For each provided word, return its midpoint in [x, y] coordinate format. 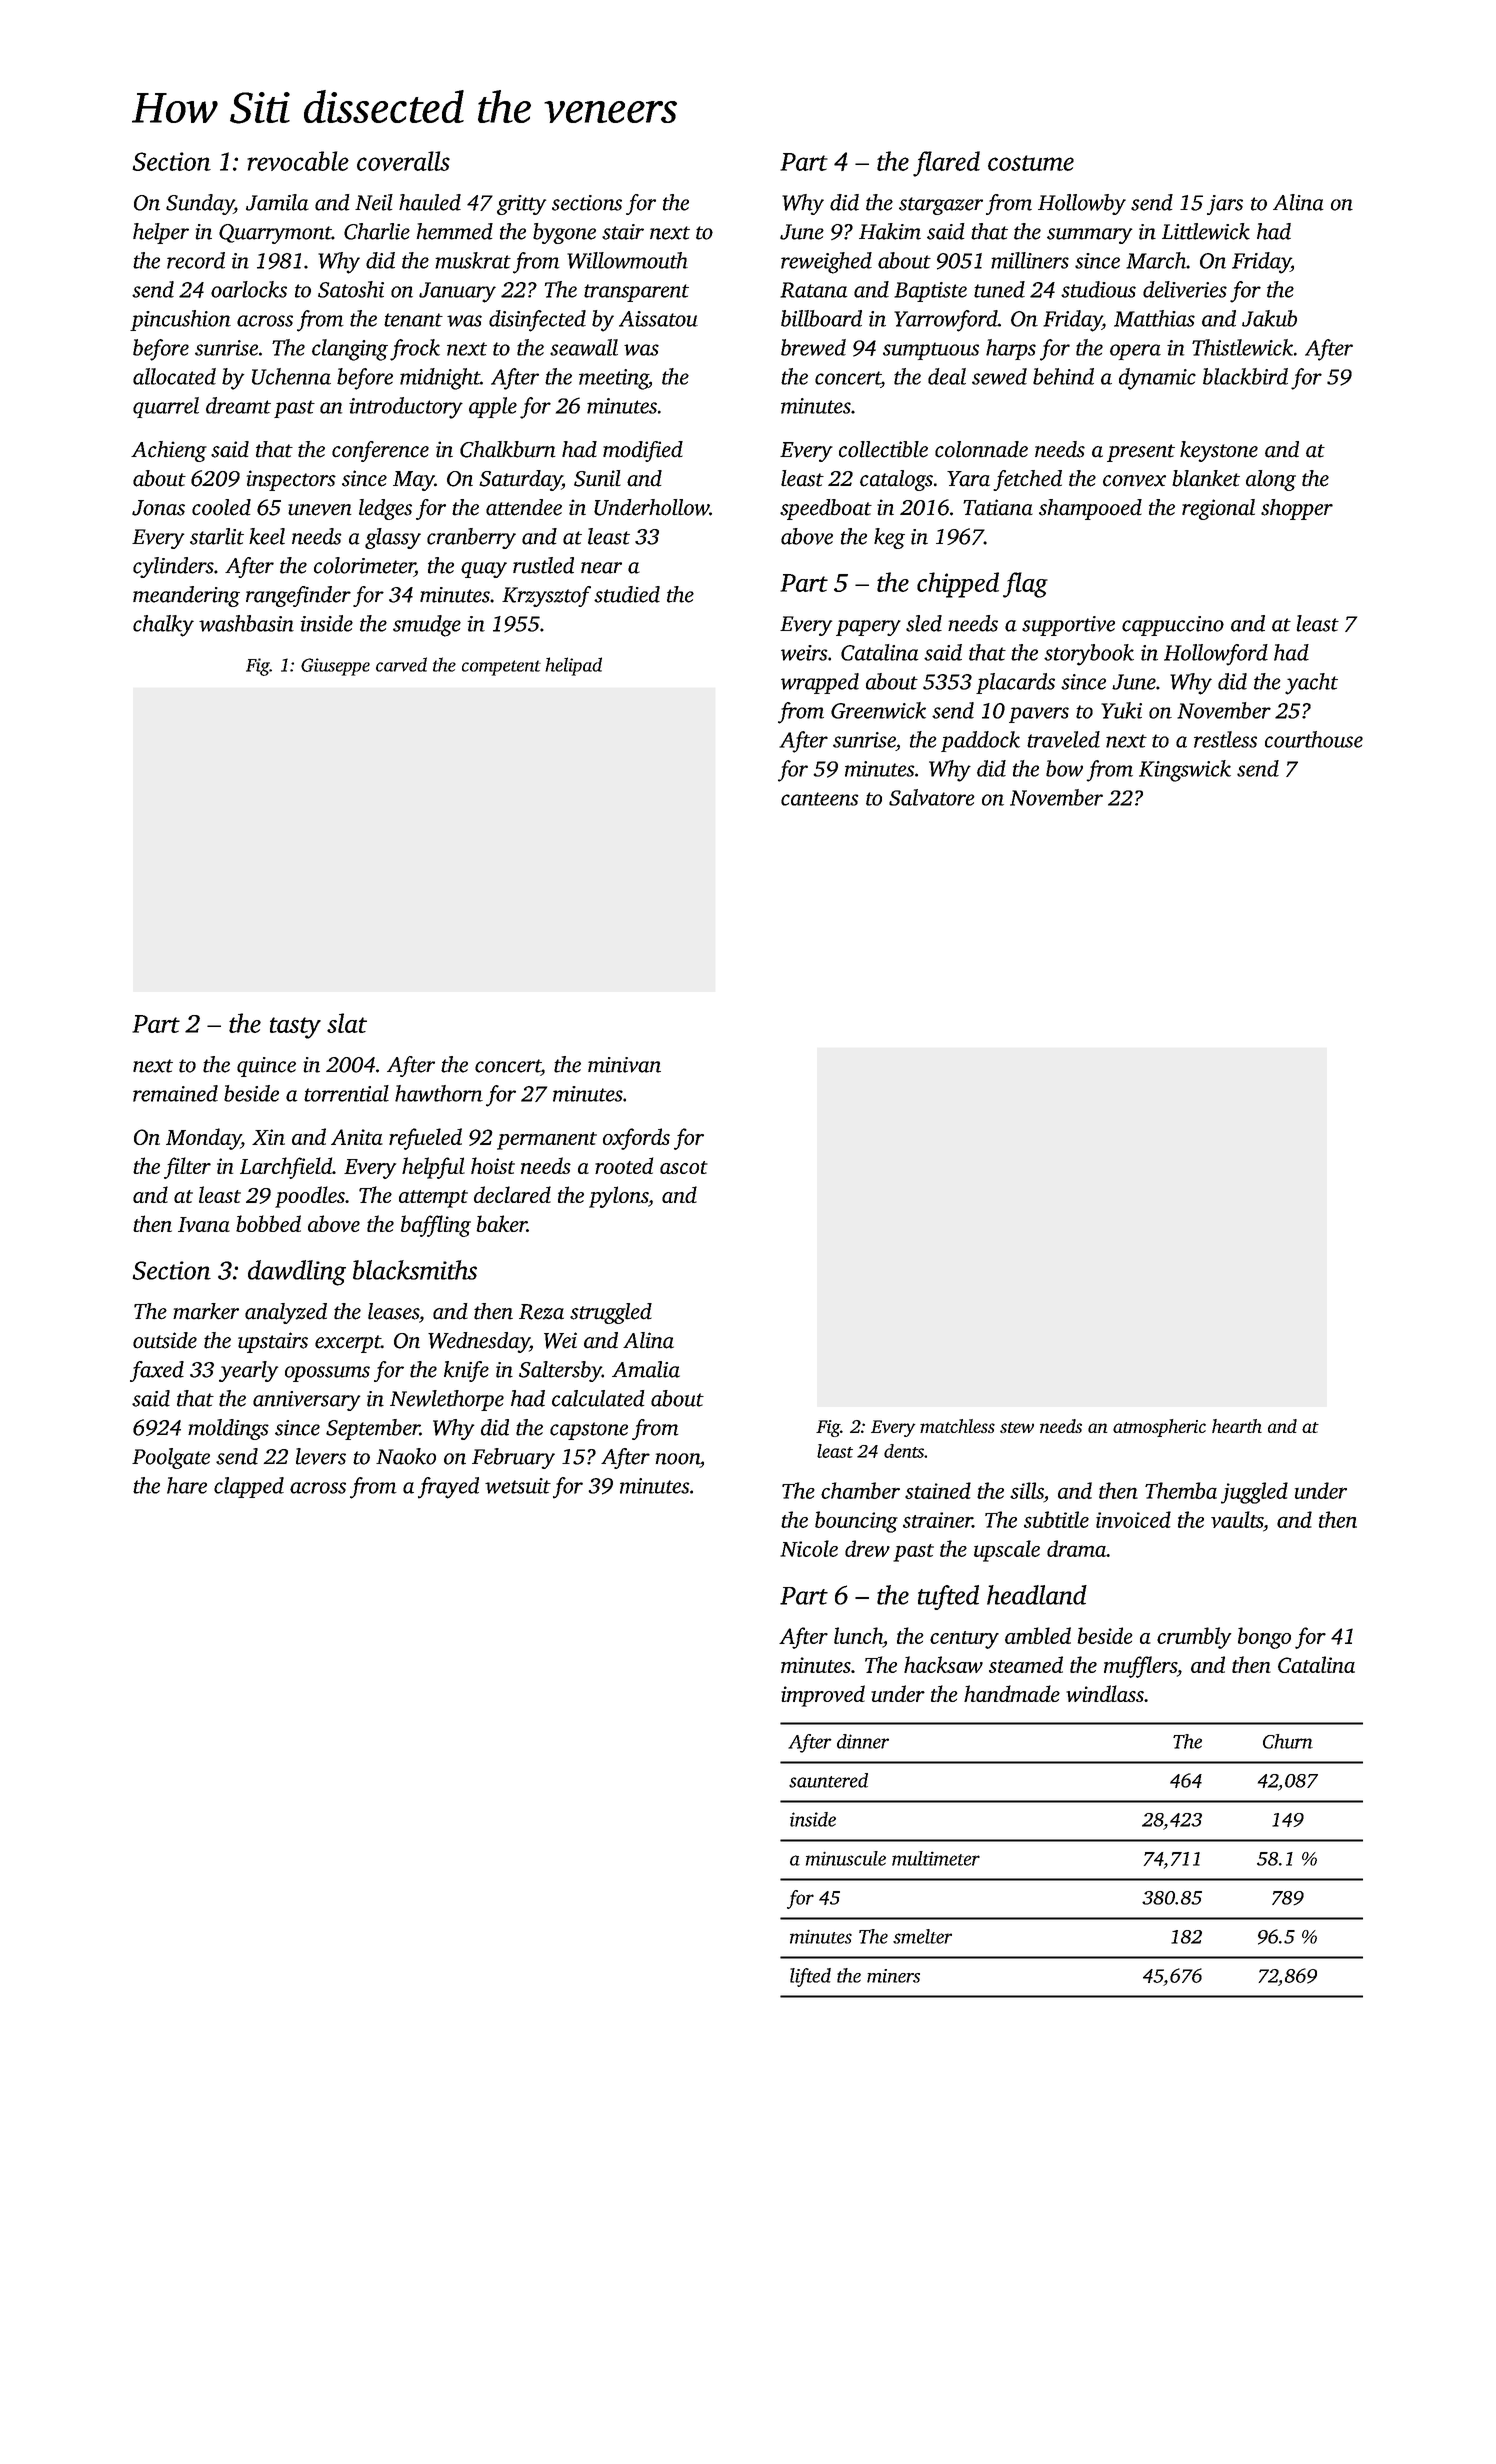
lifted [810, 1977]
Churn [1288, 1741]
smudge [427, 626]
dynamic [1157, 379]
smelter [922, 1936]
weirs [804, 653]
